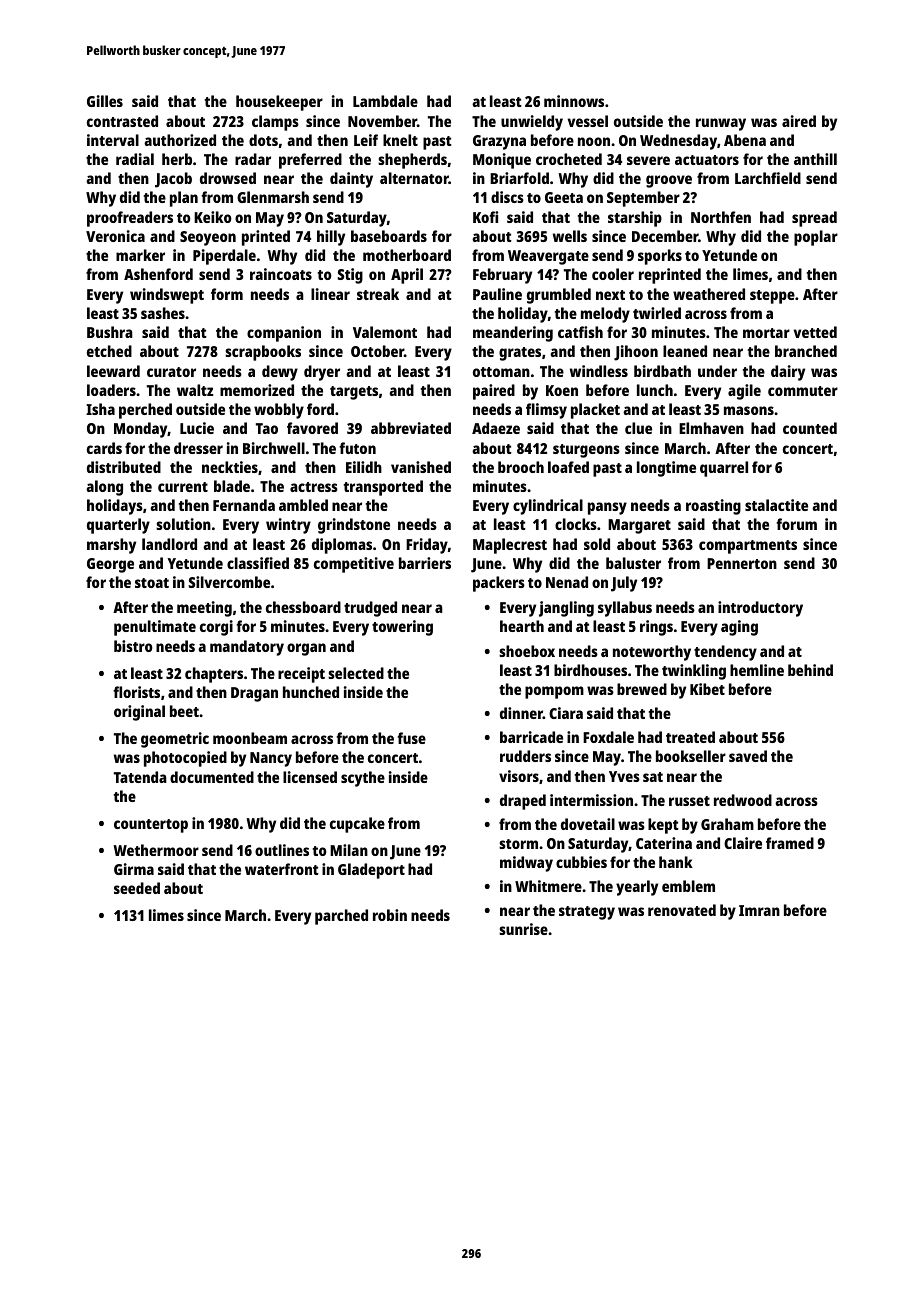  What do you see at coordinates (151, 826) in the image?
I see `countertop` at bounding box center [151, 826].
